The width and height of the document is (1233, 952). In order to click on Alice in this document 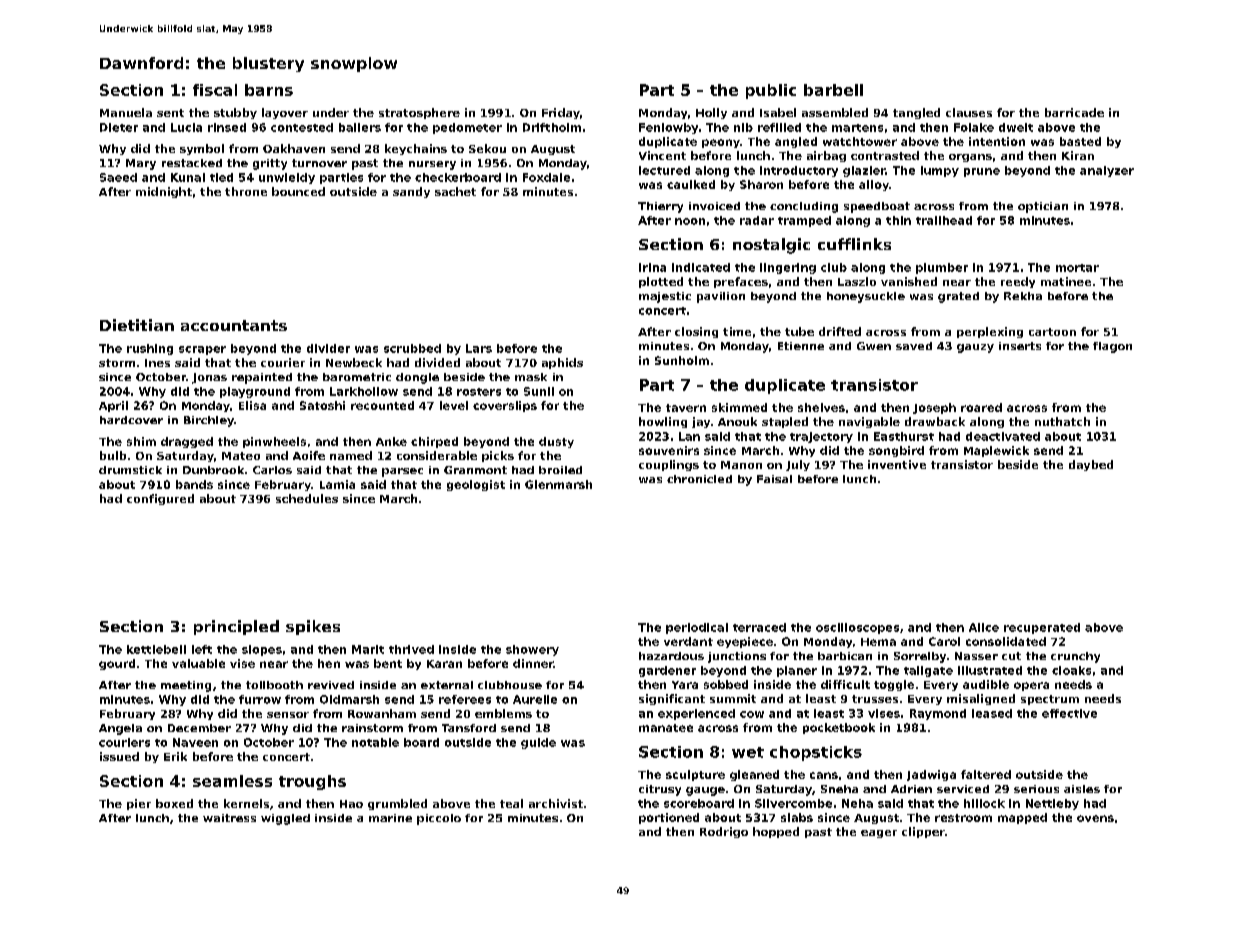, I will do `click(984, 627)`.
